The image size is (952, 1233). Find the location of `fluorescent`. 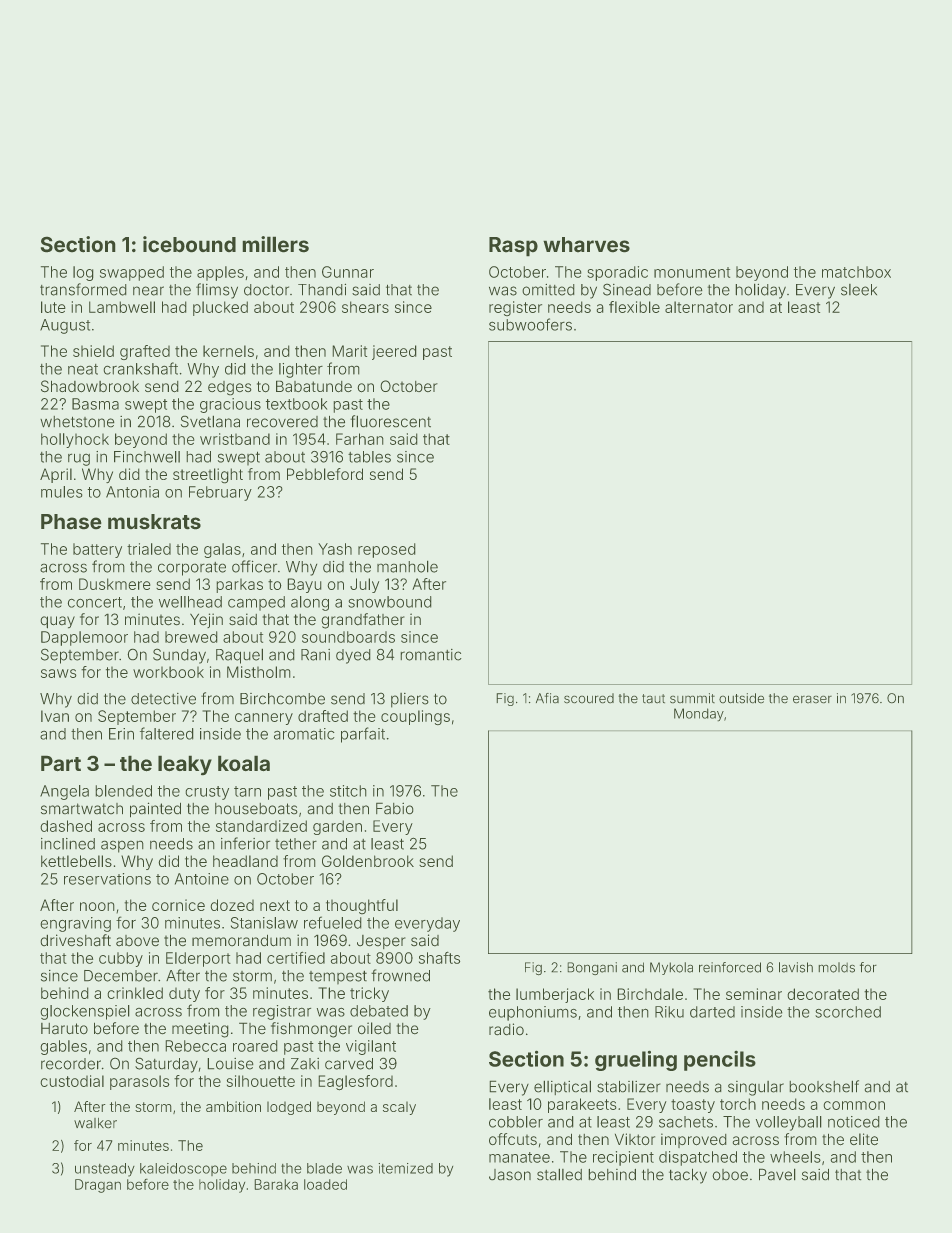

fluorescent is located at coordinates (390, 421).
